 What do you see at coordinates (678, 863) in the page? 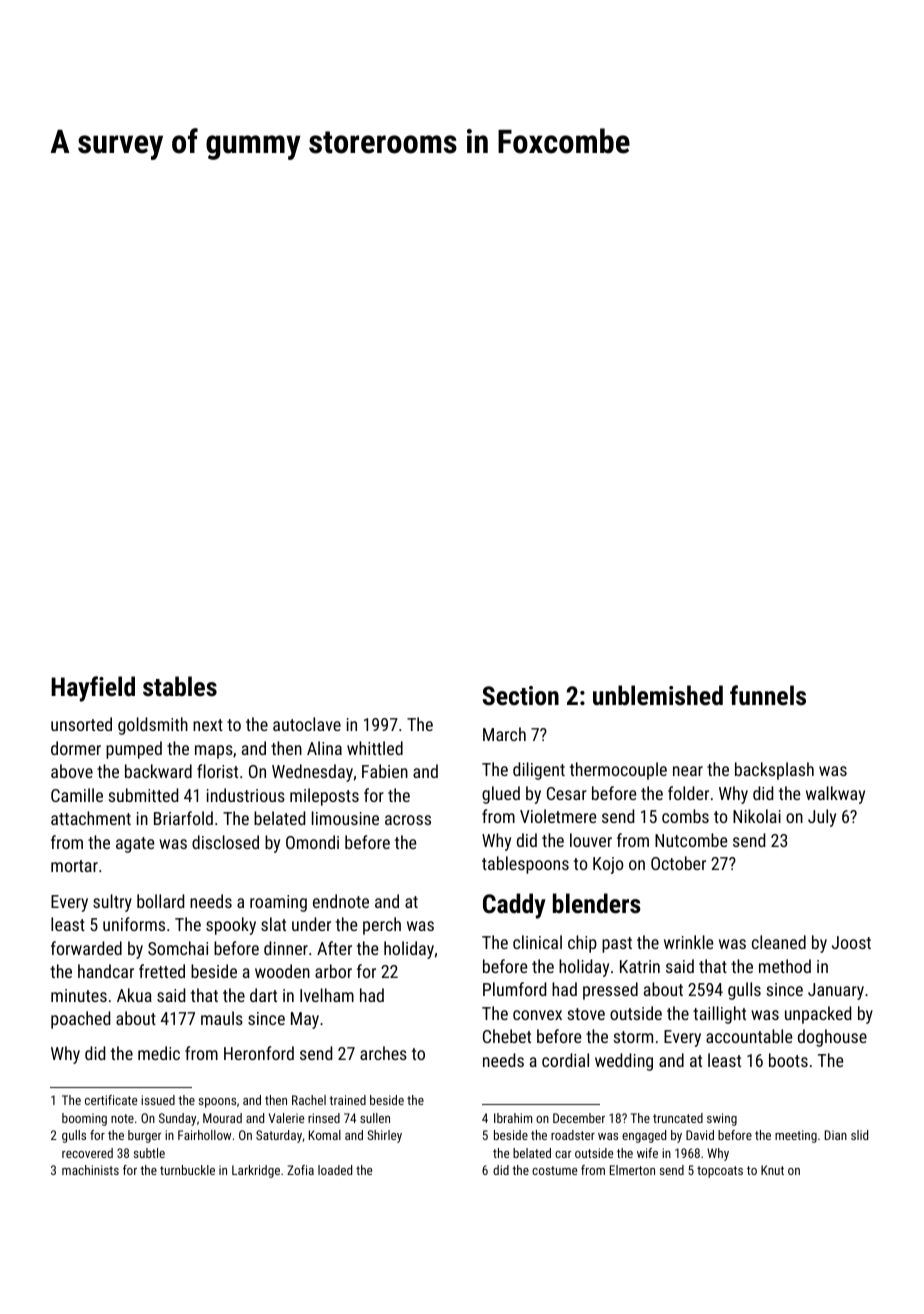
I see `October` at bounding box center [678, 863].
